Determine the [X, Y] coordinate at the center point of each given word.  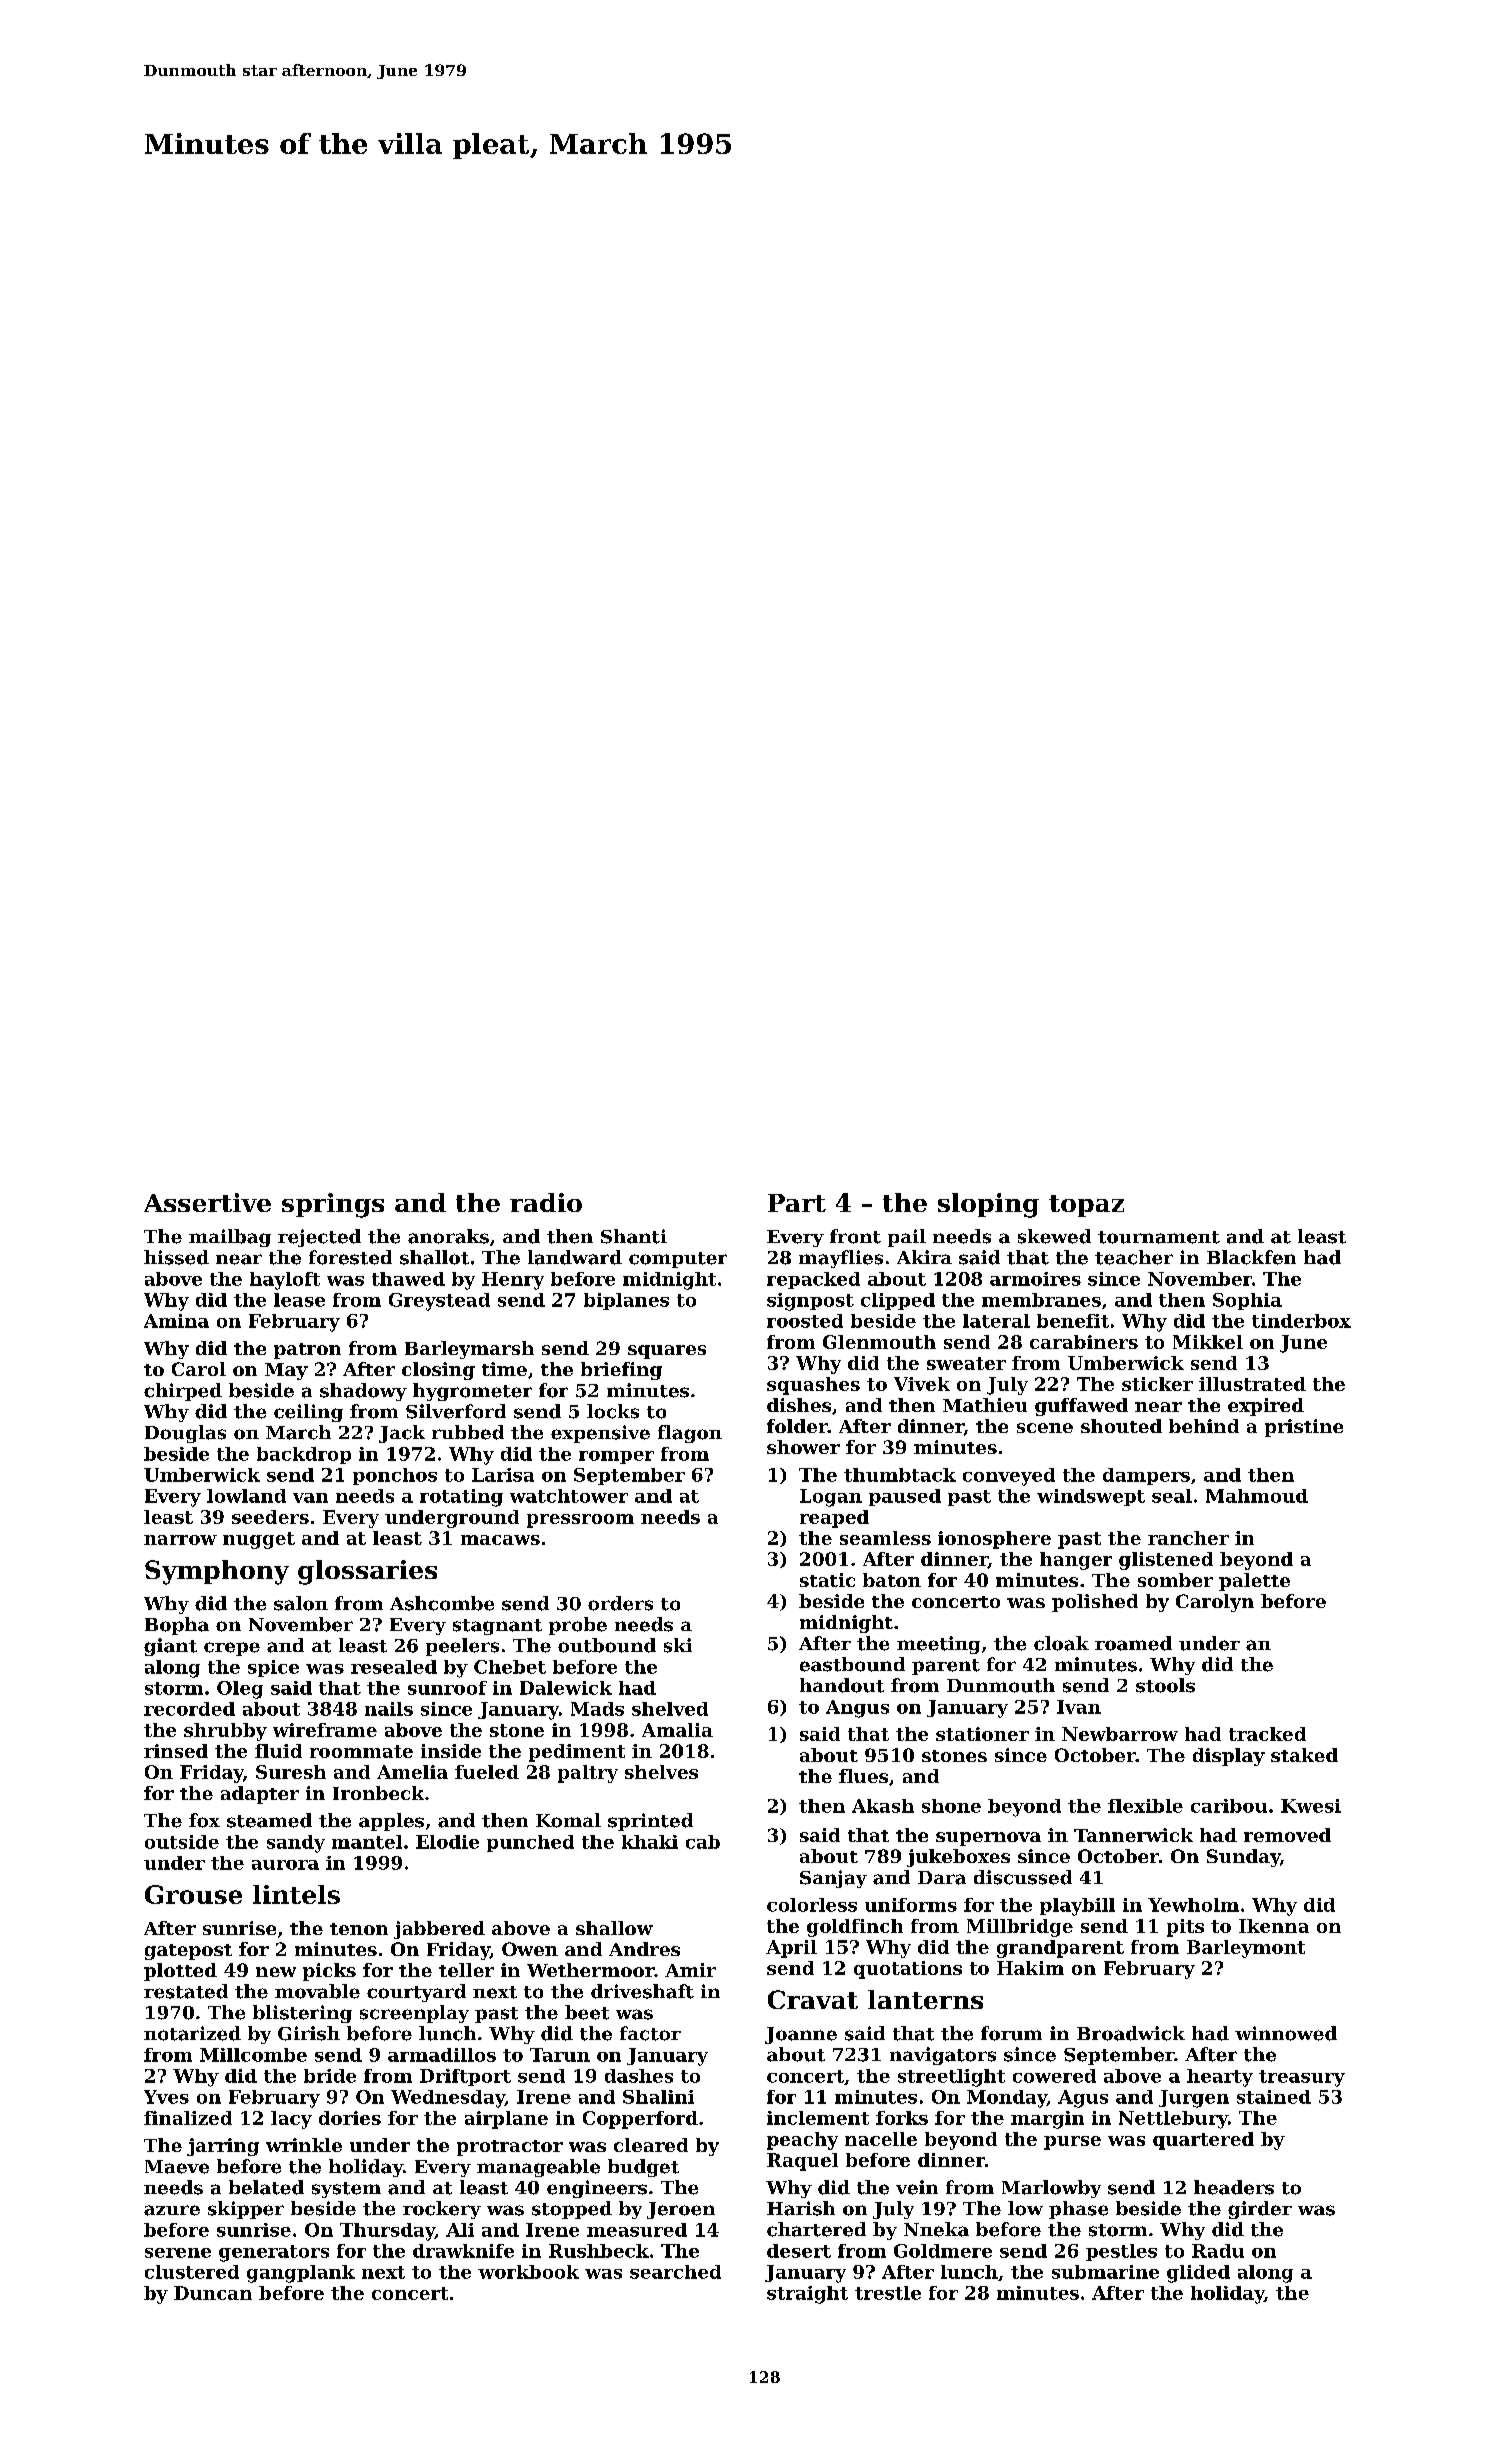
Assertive [207, 1202]
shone [951, 1806]
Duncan [213, 2293]
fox [204, 1820]
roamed [1133, 1643]
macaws [500, 1540]
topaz [1086, 1206]
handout [842, 1685]
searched [675, 2272]
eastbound [852, 1664]
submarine [1105, 2272]
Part [797, 1203]
